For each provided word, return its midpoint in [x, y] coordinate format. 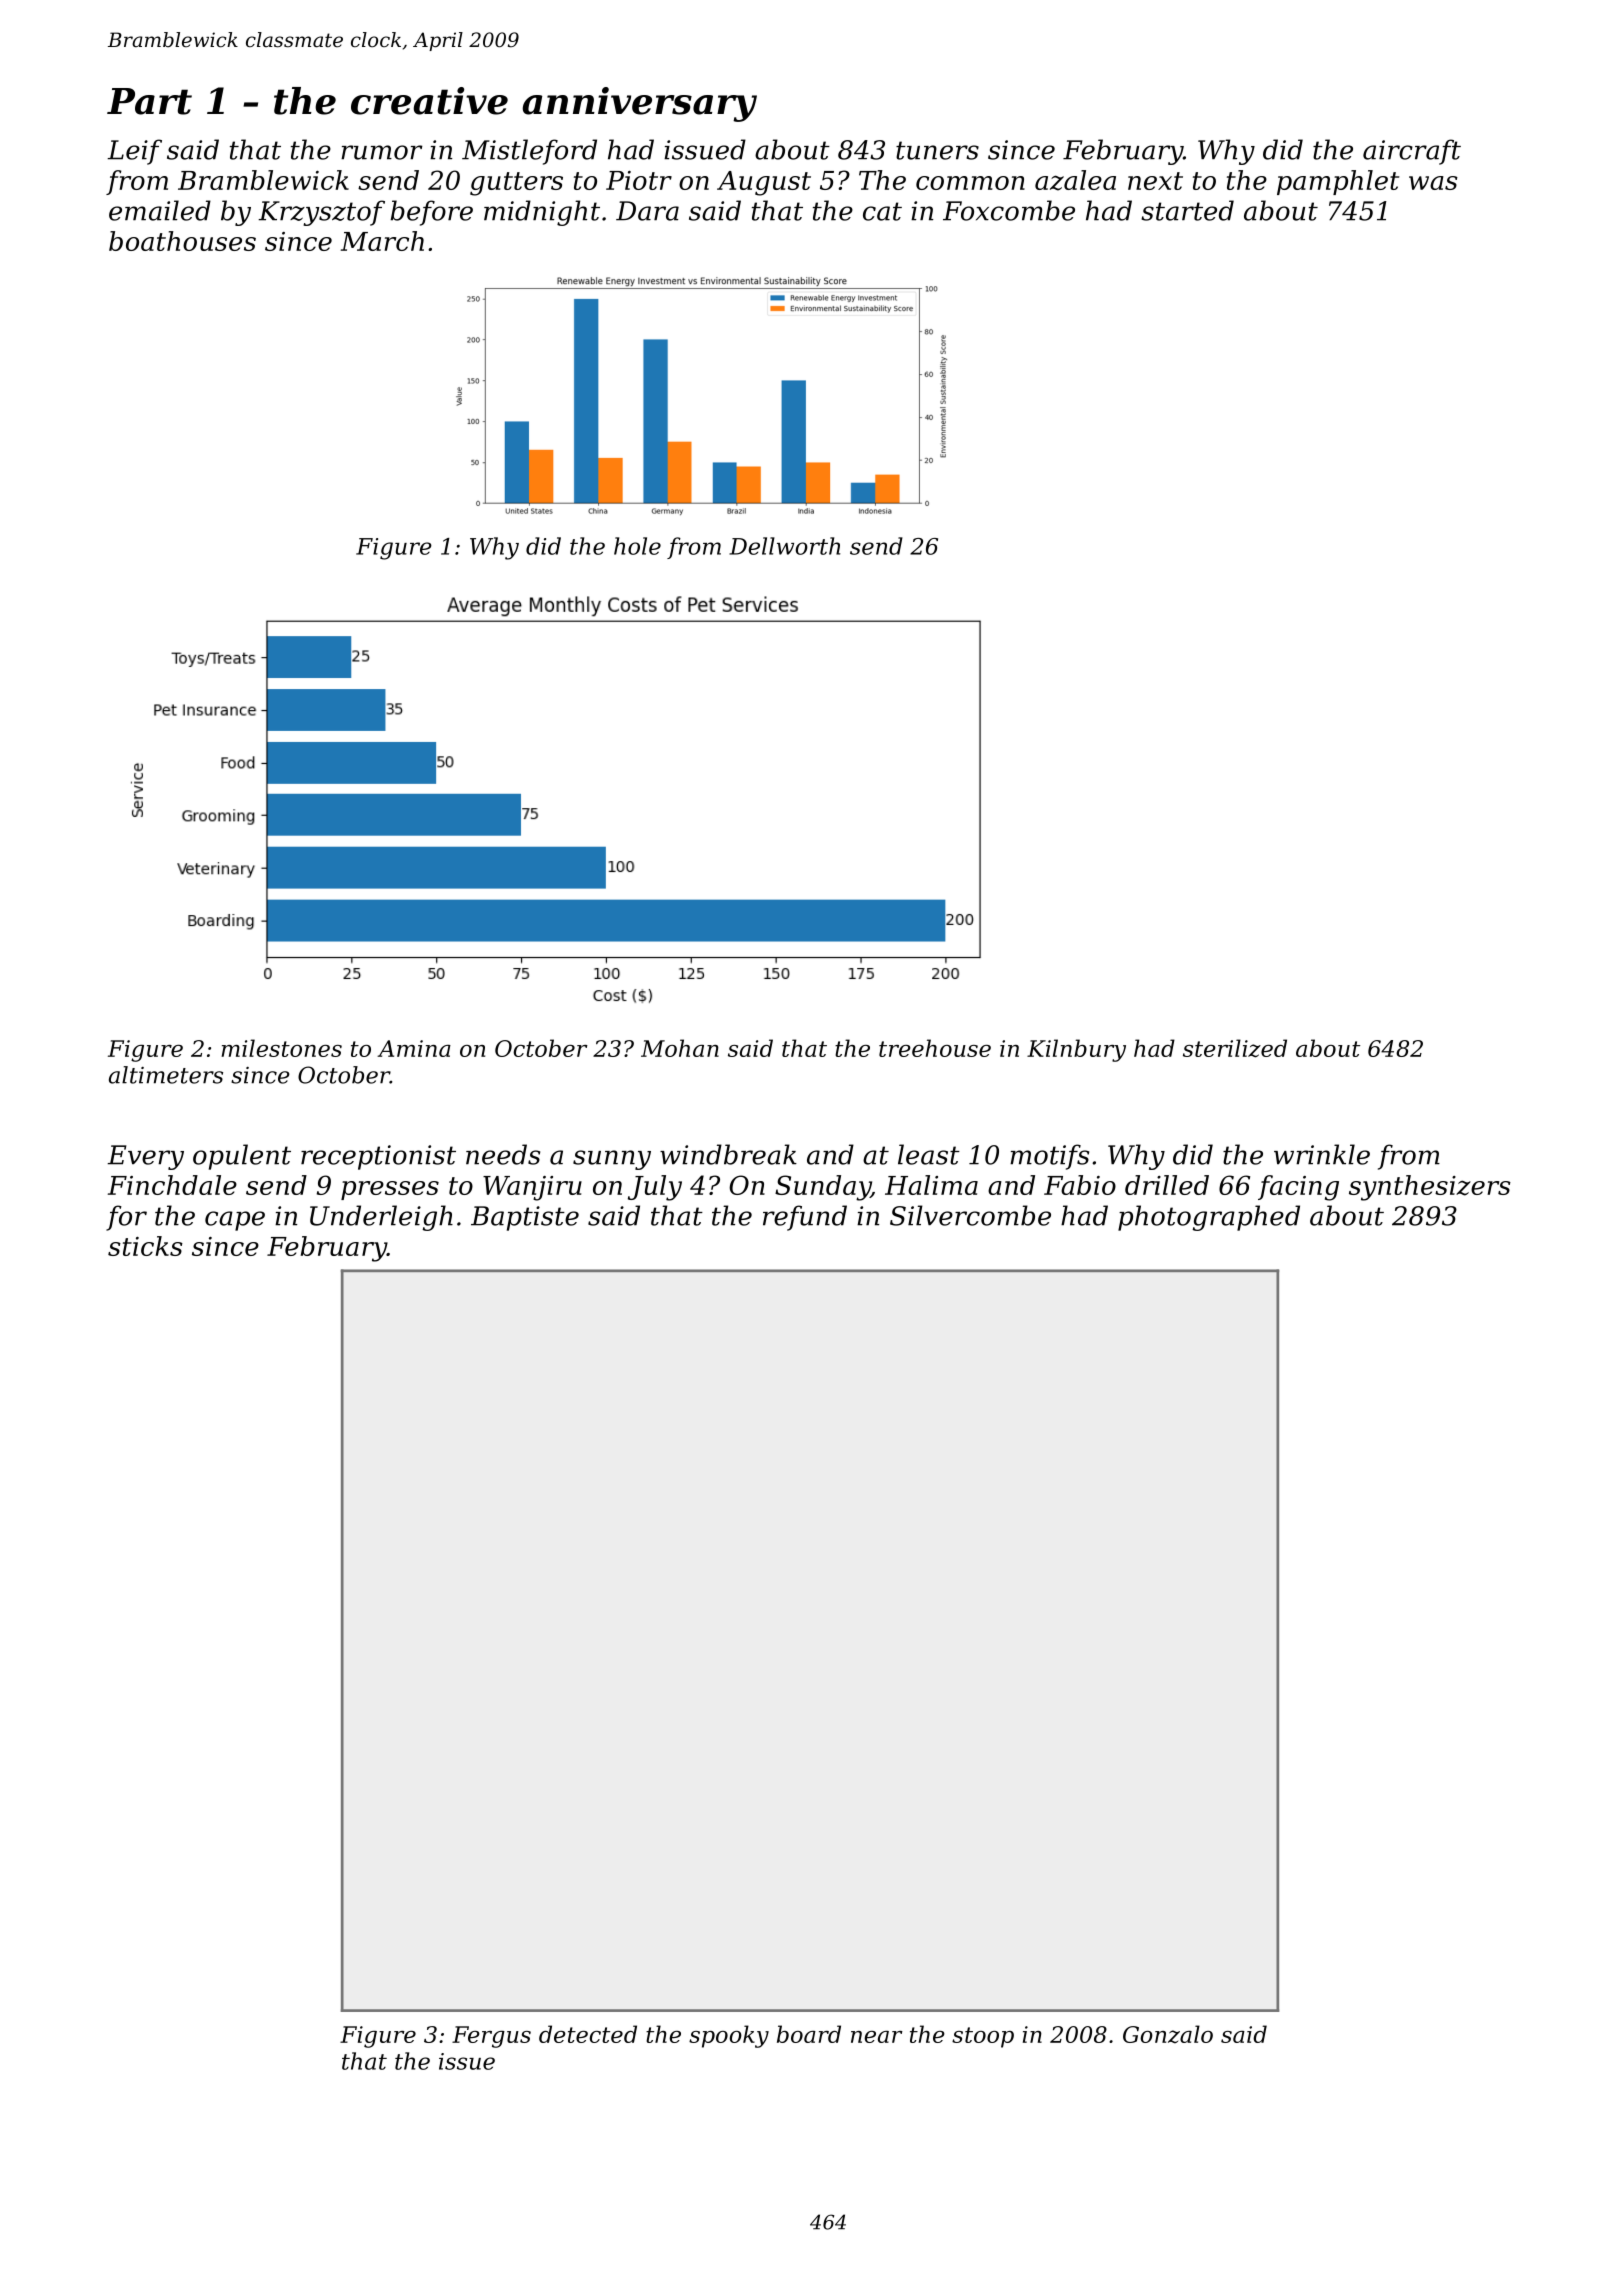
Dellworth [784, 546]
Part [149, 101]
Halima [931, 1185]
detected [588, 2034]
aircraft [1412, 152]
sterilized [1235, 1048]
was [1433, 183]
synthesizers [1430, 1188]
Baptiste [525, 1218]
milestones [281, 1048]
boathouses [182, 241]
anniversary [640, 104]
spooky [729, 2036]
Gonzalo [1168, 2034]
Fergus [491, 2037]
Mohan [680, 1048]
